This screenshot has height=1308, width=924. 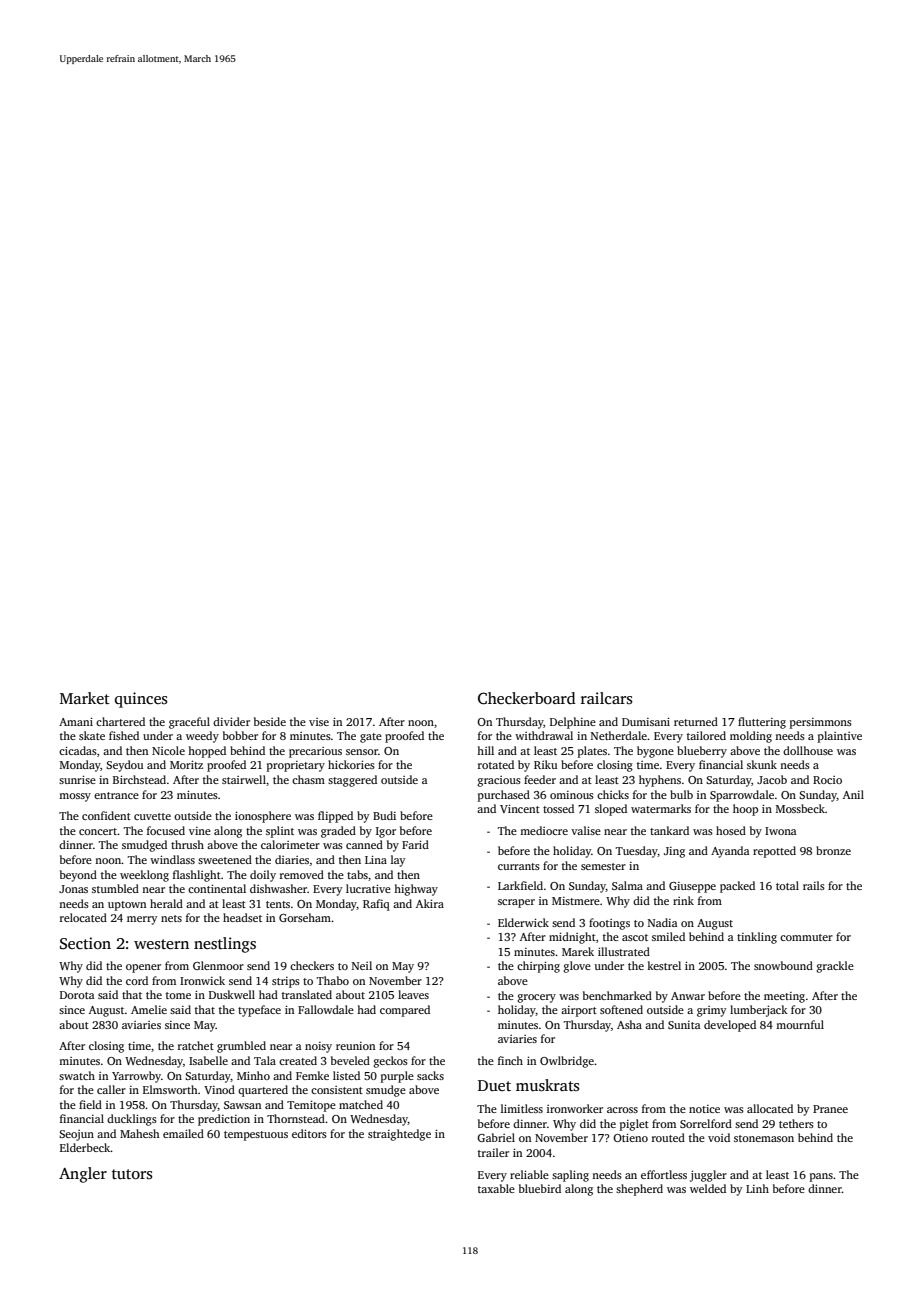 I want to click on taxable, so click(x=496, y=1188).
